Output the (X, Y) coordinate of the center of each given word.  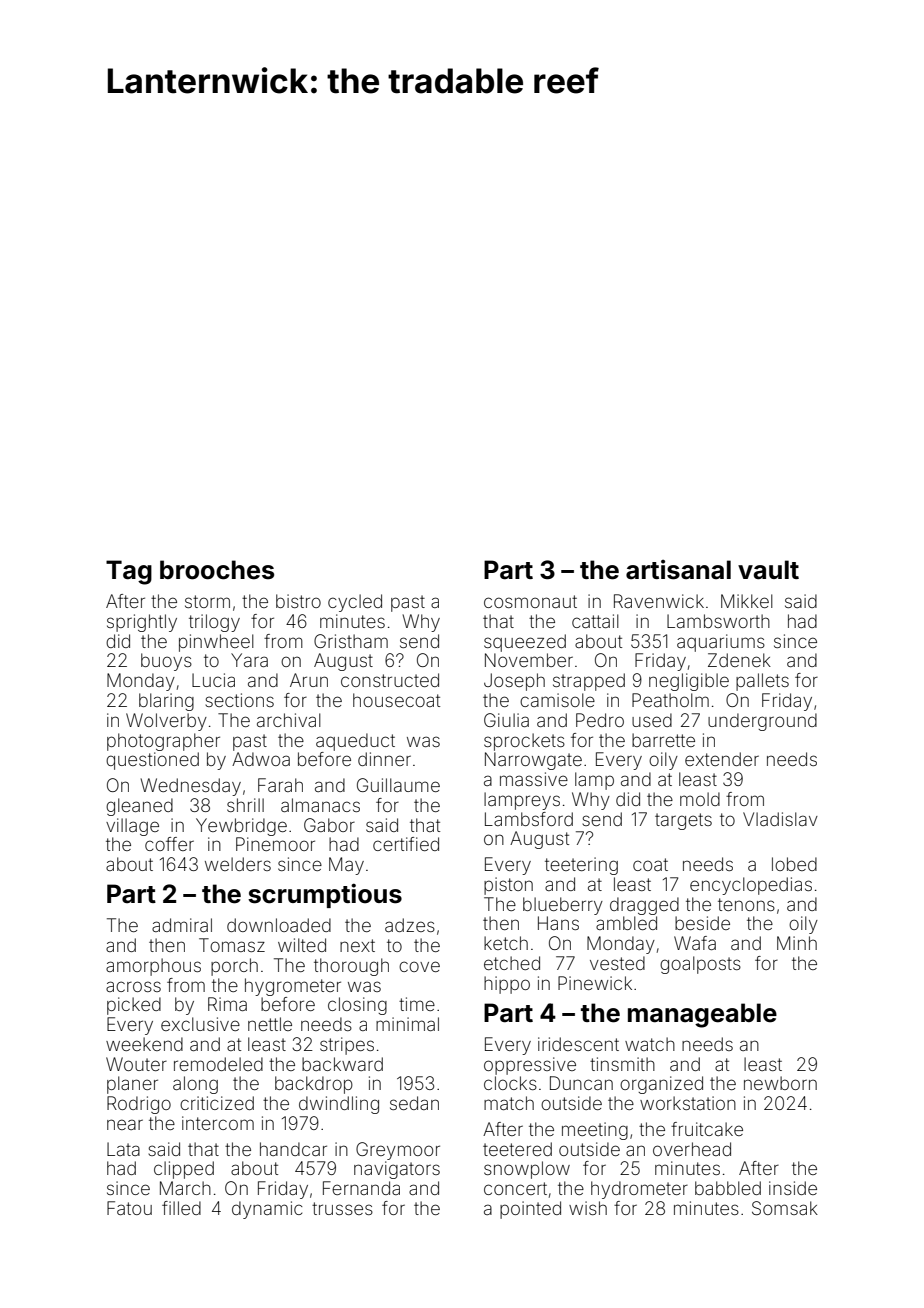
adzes (410, 925)
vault (768, 570)
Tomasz (232, 945)
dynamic (267, 1210)
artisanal (678, 570)
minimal (407, 1024)
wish (588, 1208)
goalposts (700, 965)
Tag (129, 572)
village (132, 827)
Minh (797, 943)
